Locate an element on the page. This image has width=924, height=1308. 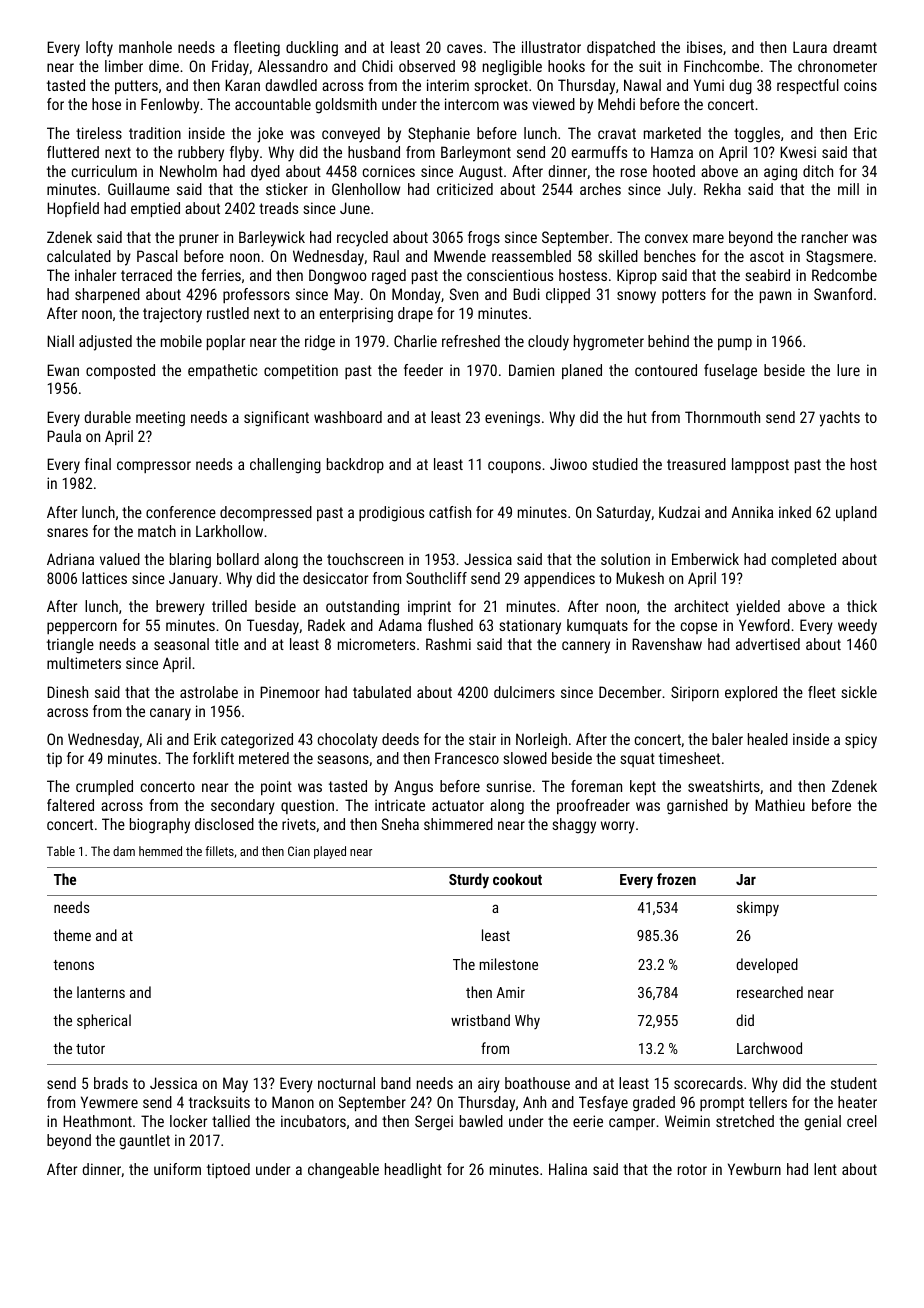
Sneha is located at coordinates (400, 824).
